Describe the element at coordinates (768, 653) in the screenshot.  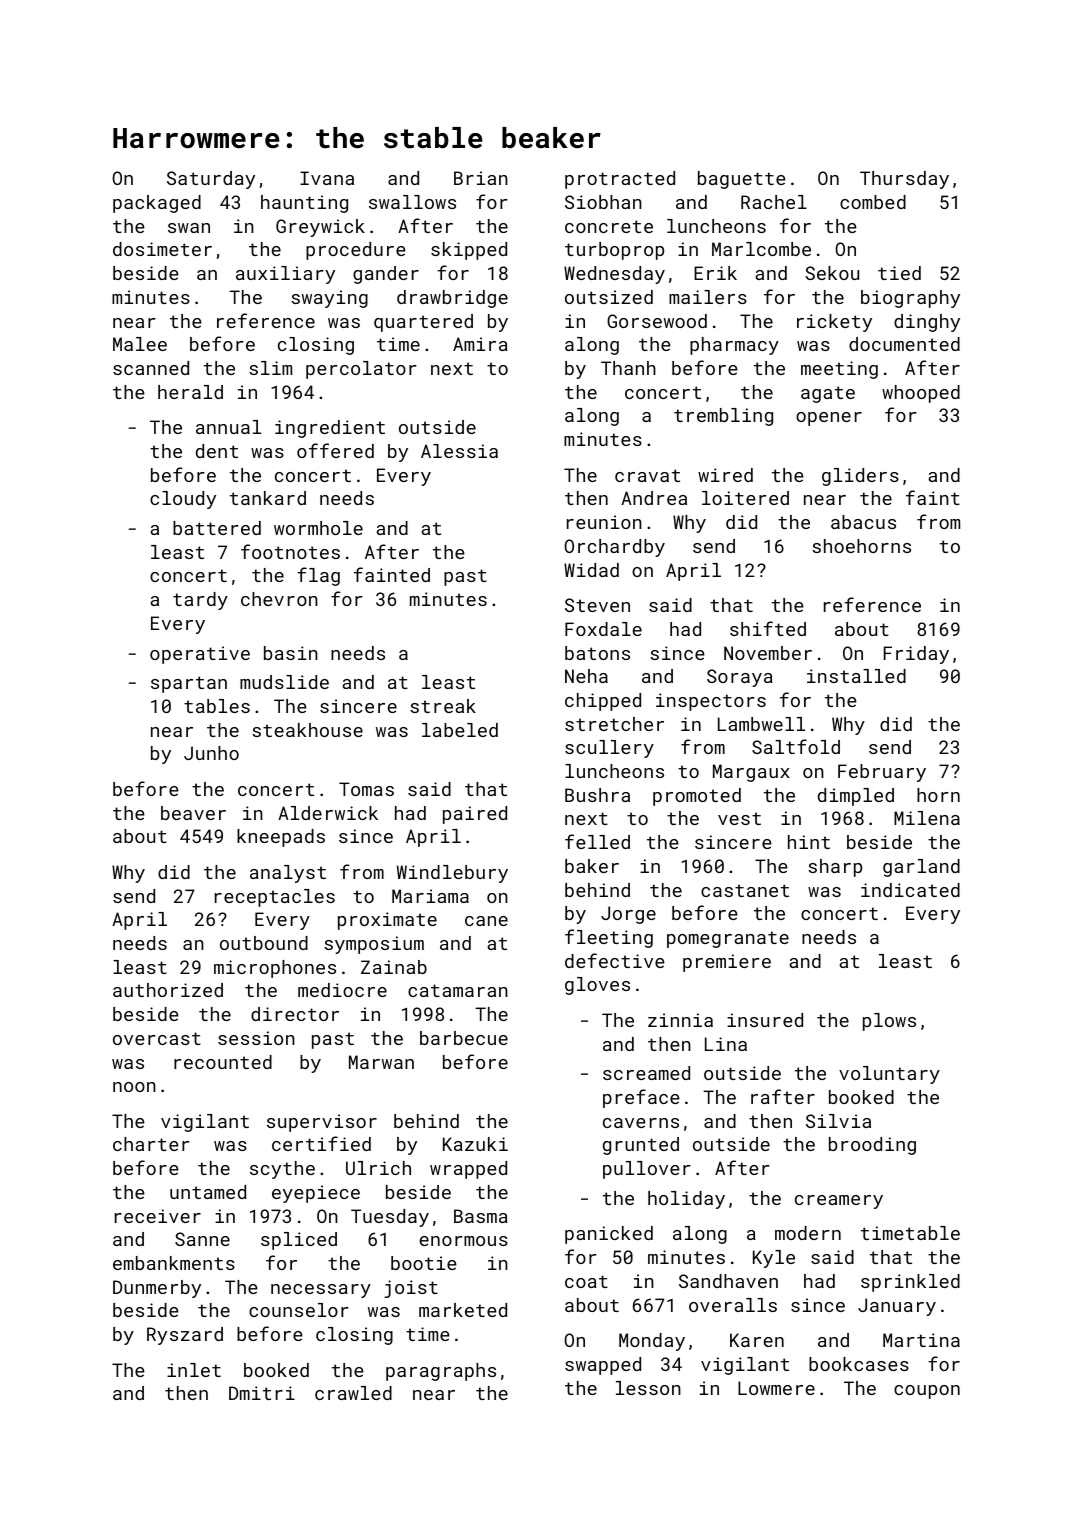
I see `November` at that location.
